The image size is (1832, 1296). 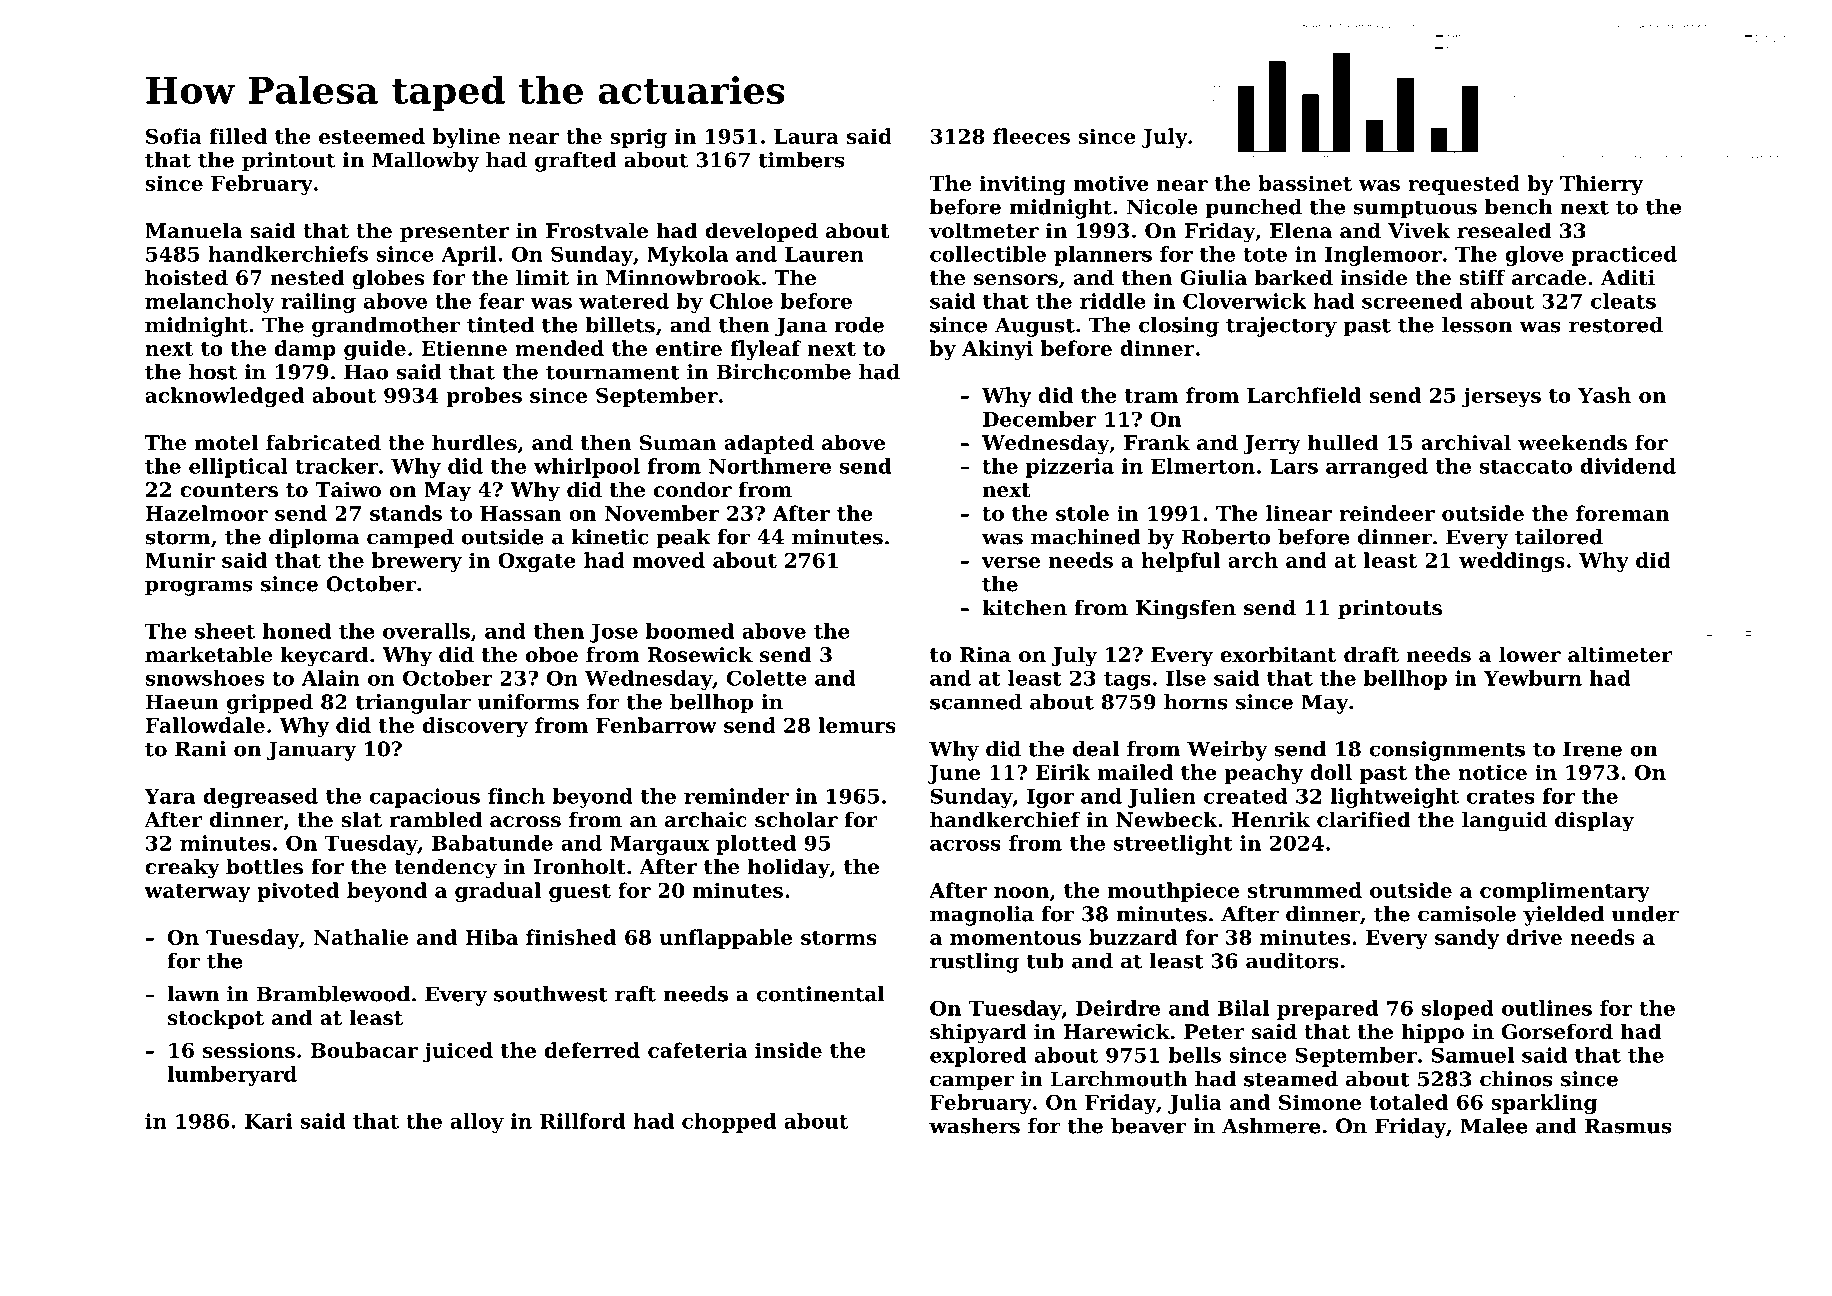 What do you see at coordinates (1272, 445) in the image?
I see `Jerry` at bounding box center [1272, 445].
